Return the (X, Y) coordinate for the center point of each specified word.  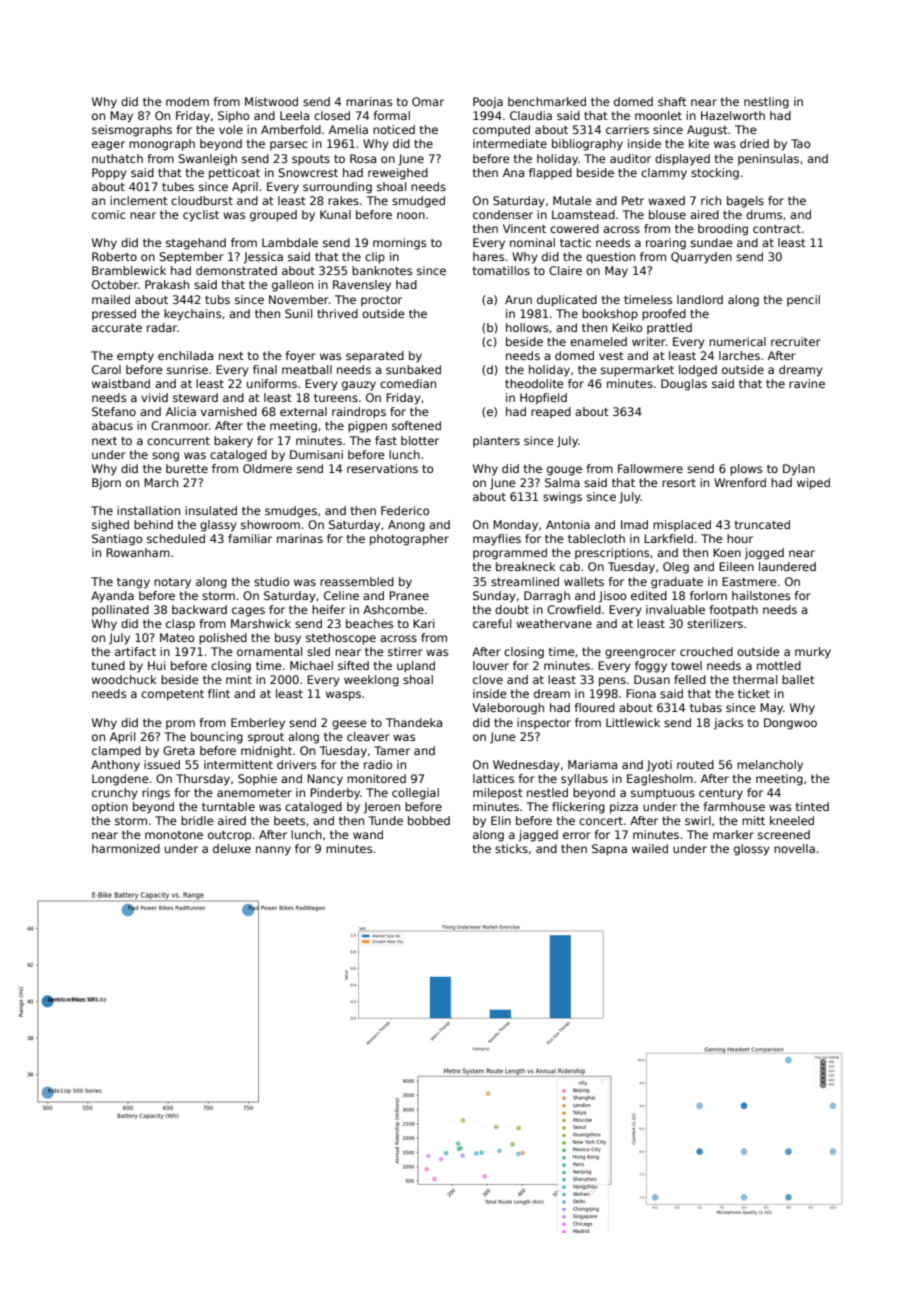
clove (488, 679)
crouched (706, 651)
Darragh (547, 597)
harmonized (126, 848)
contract (777, 229)
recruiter (796, 341)
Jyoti (659, 766)
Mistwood (271, 101)
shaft (672, 101)
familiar (250, 538)
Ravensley (362, 286)
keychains (192, 315)
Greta (179, 750)
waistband (121, 383)
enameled (598, 341)
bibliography (587, 145)
